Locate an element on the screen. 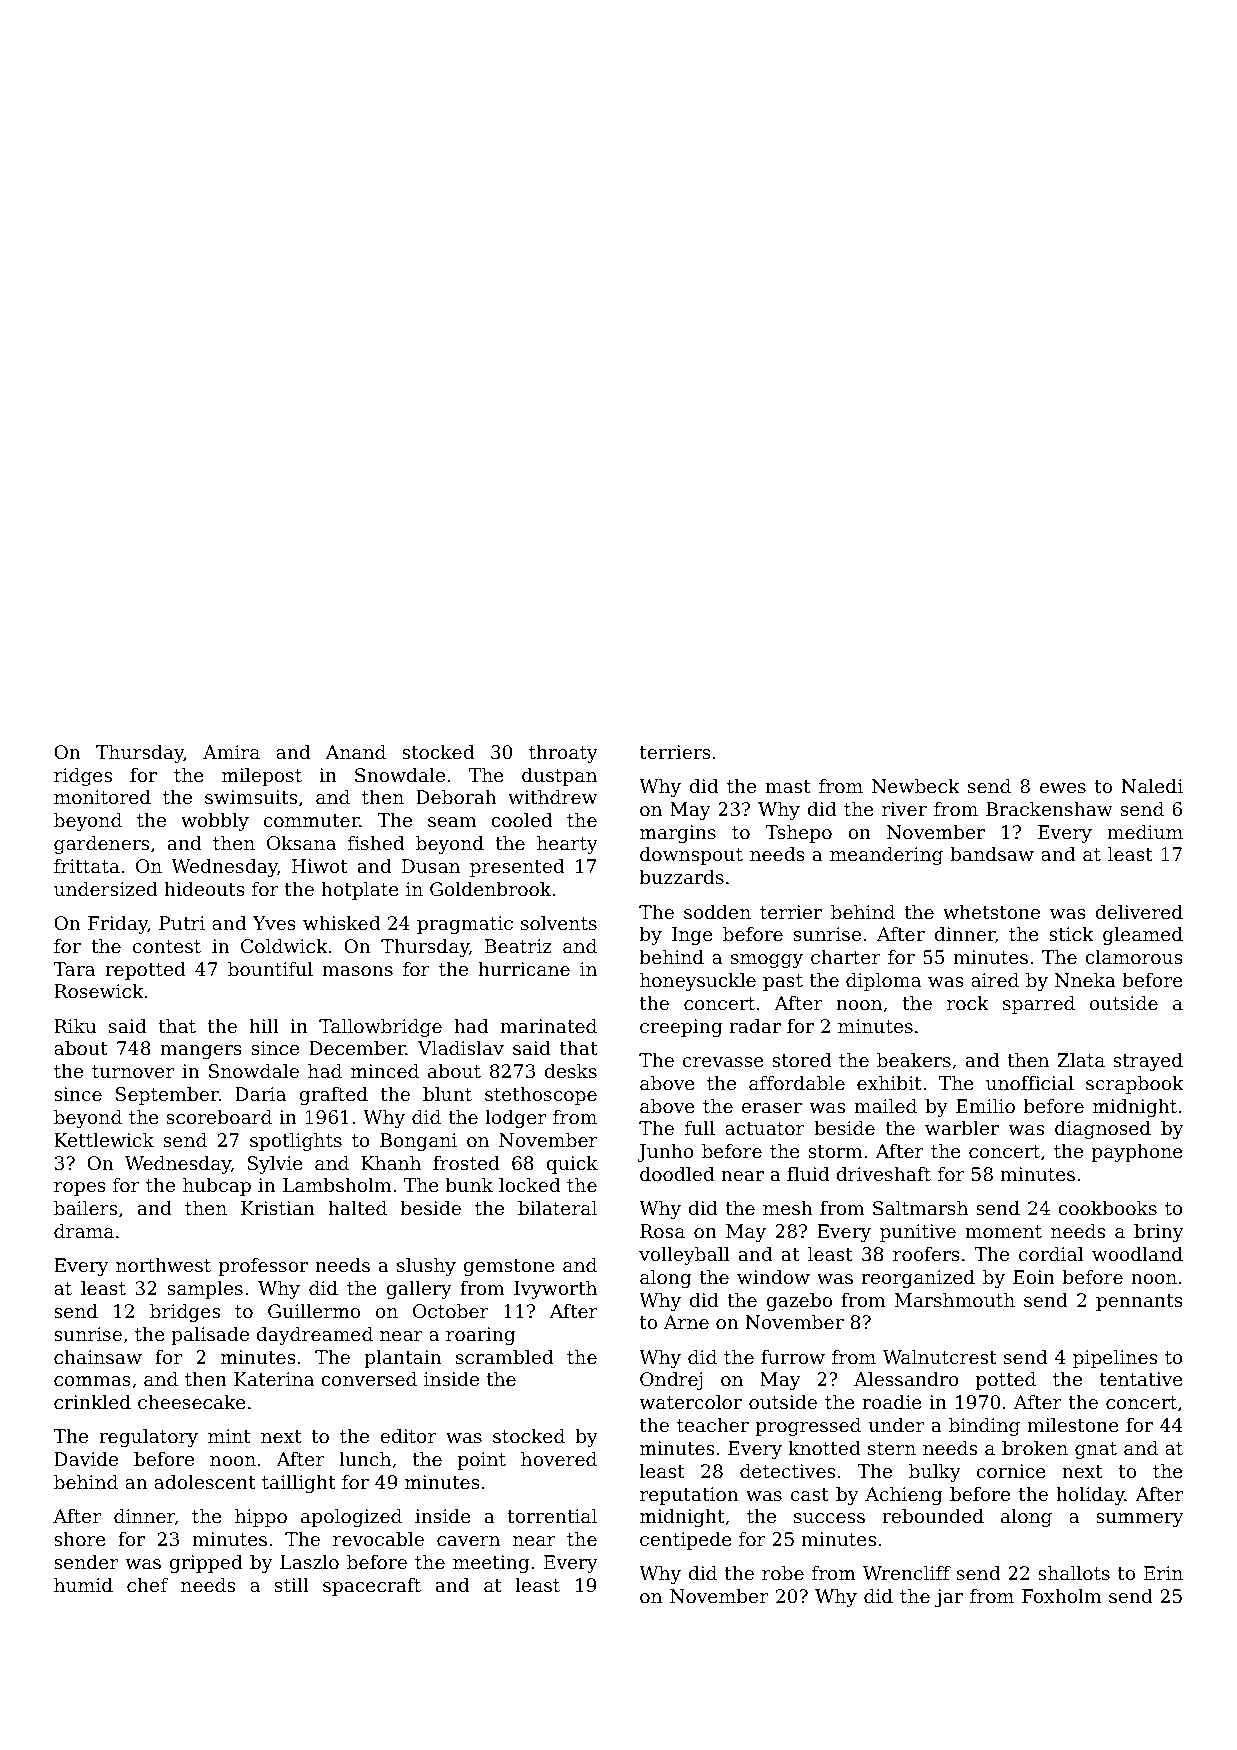  monitored is located at coordinates (102, 797).
